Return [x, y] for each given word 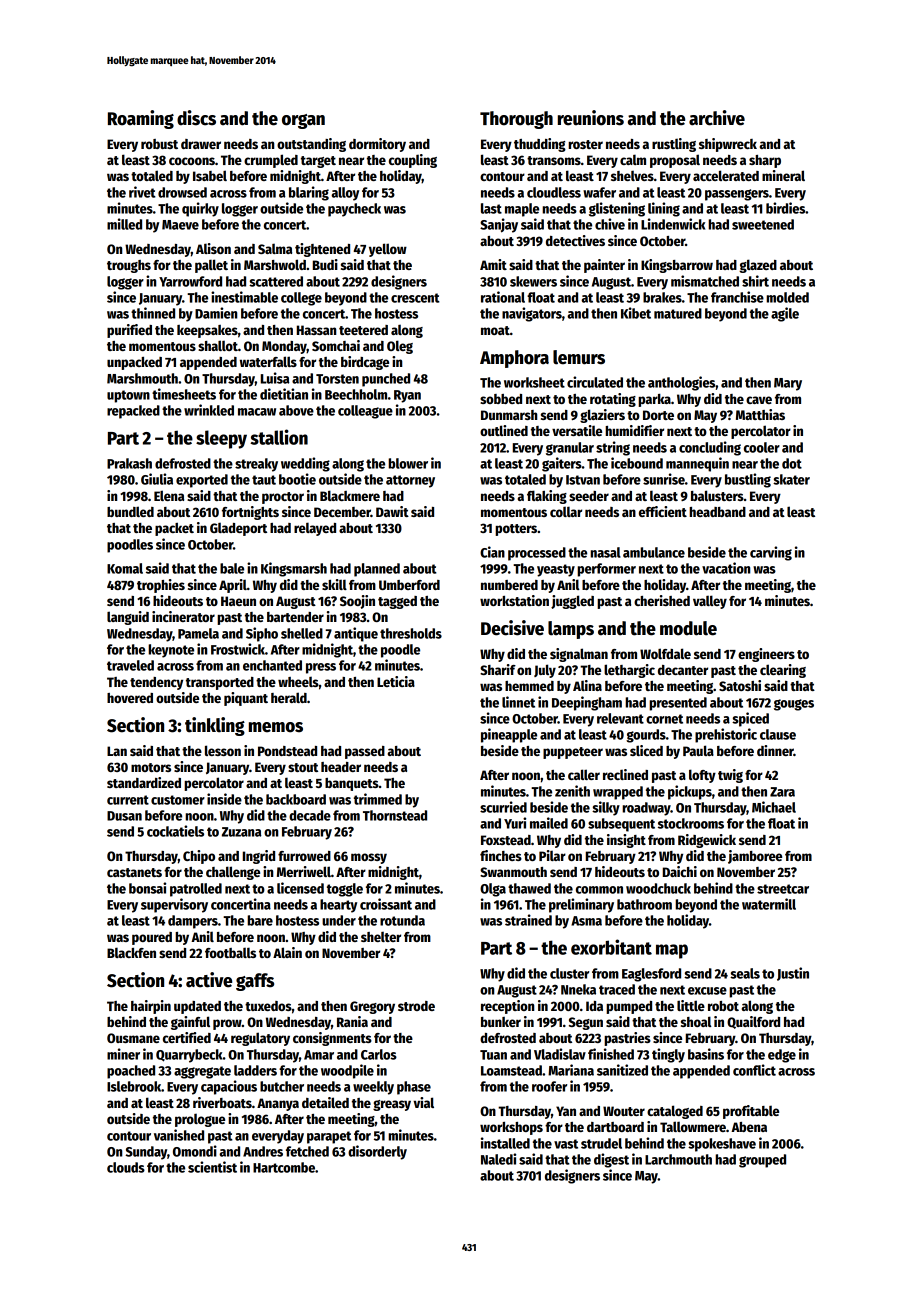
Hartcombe [284, 1167]
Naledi [498, 1159]
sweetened [763, 224]
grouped [762, 1161]
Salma [275, 248]
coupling [413, 161]
